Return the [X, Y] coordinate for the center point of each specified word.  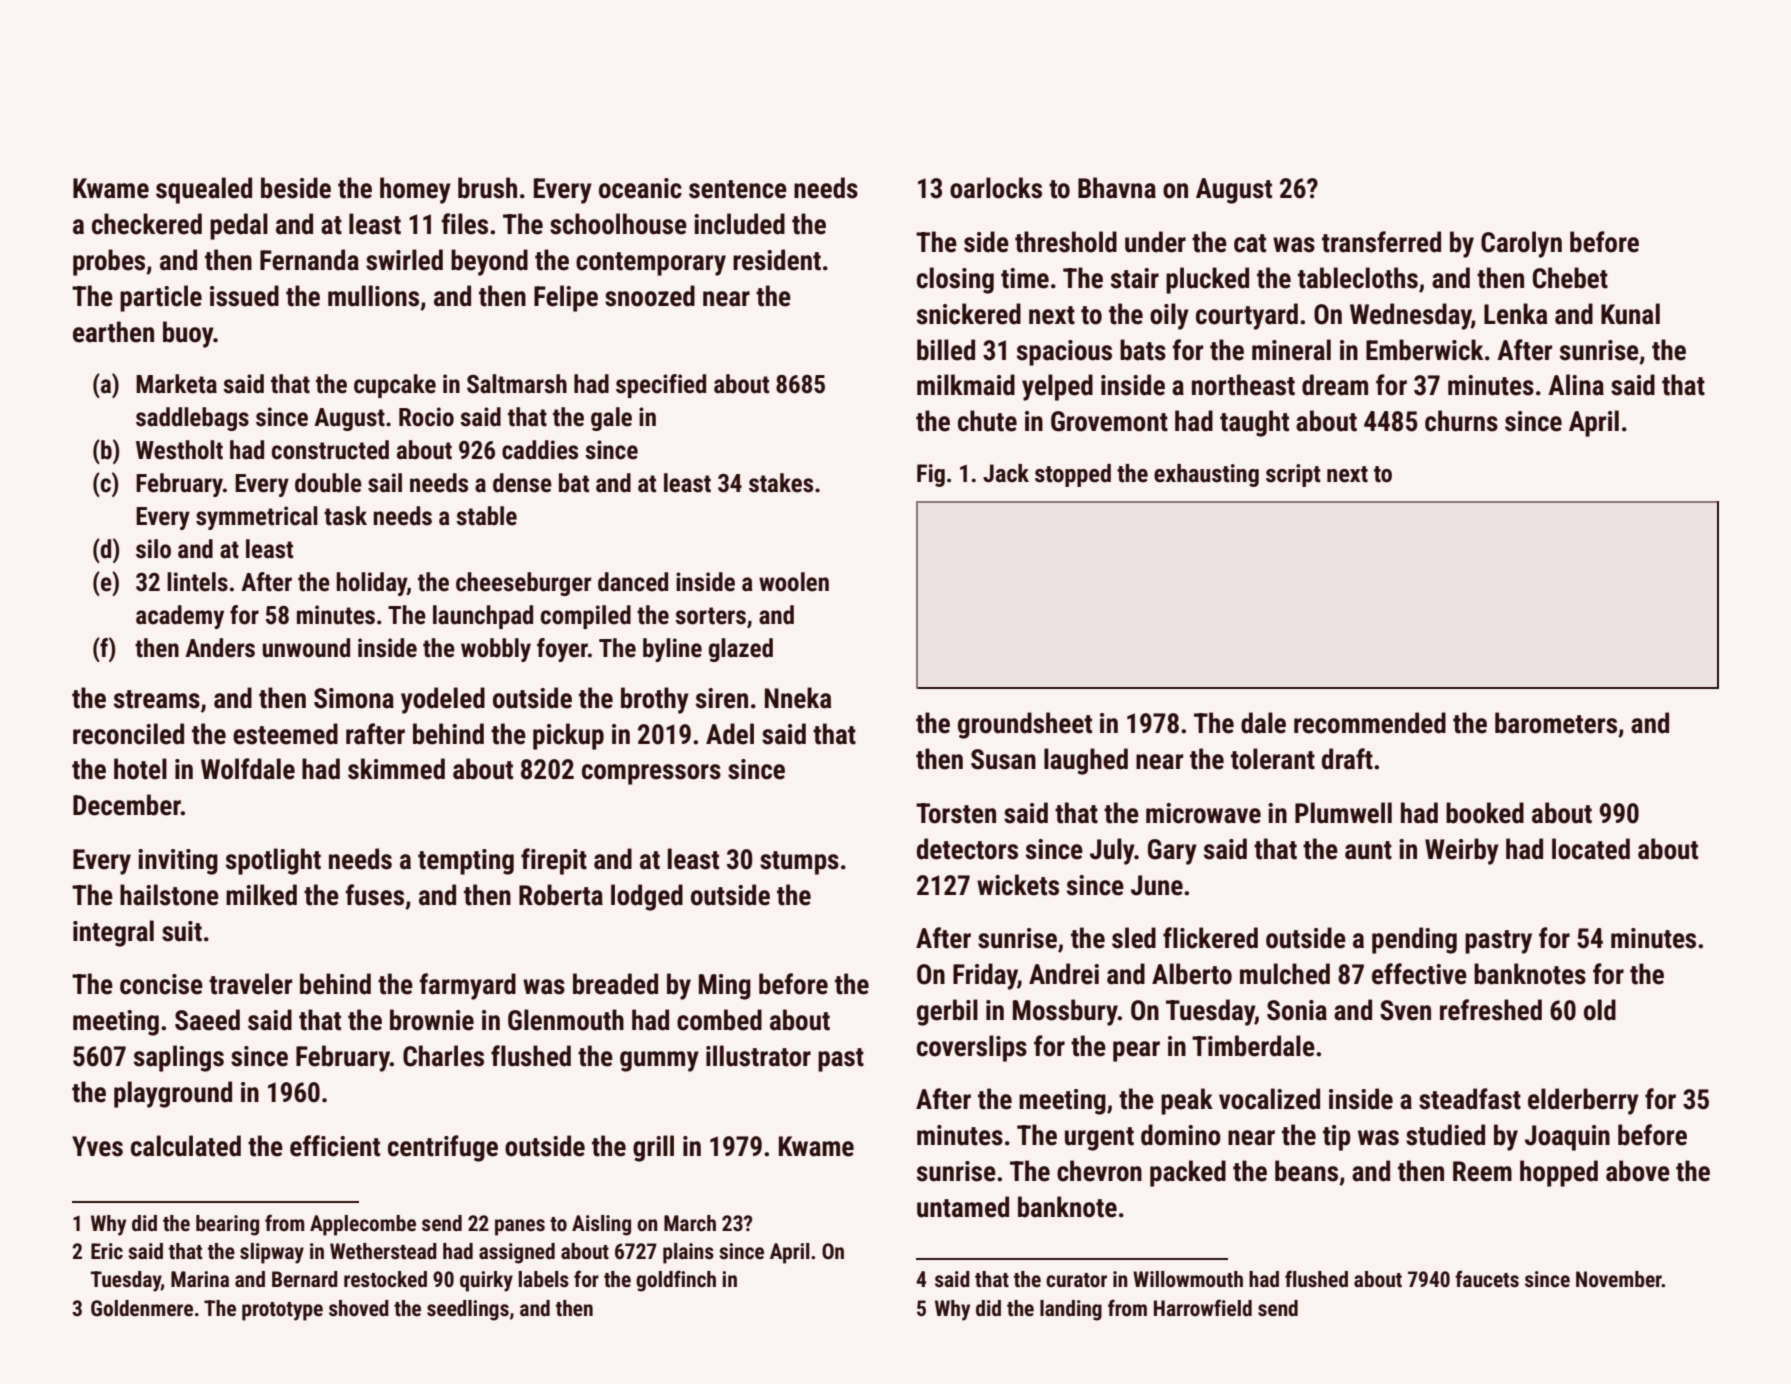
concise [161, 984]
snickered [969, 314]
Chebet [1570, 278]
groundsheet [1025, 725]
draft [1347, 759]
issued [244, 296]
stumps [799, 863]
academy [180, 617]
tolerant [1273, 759]
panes [520, 1227]
